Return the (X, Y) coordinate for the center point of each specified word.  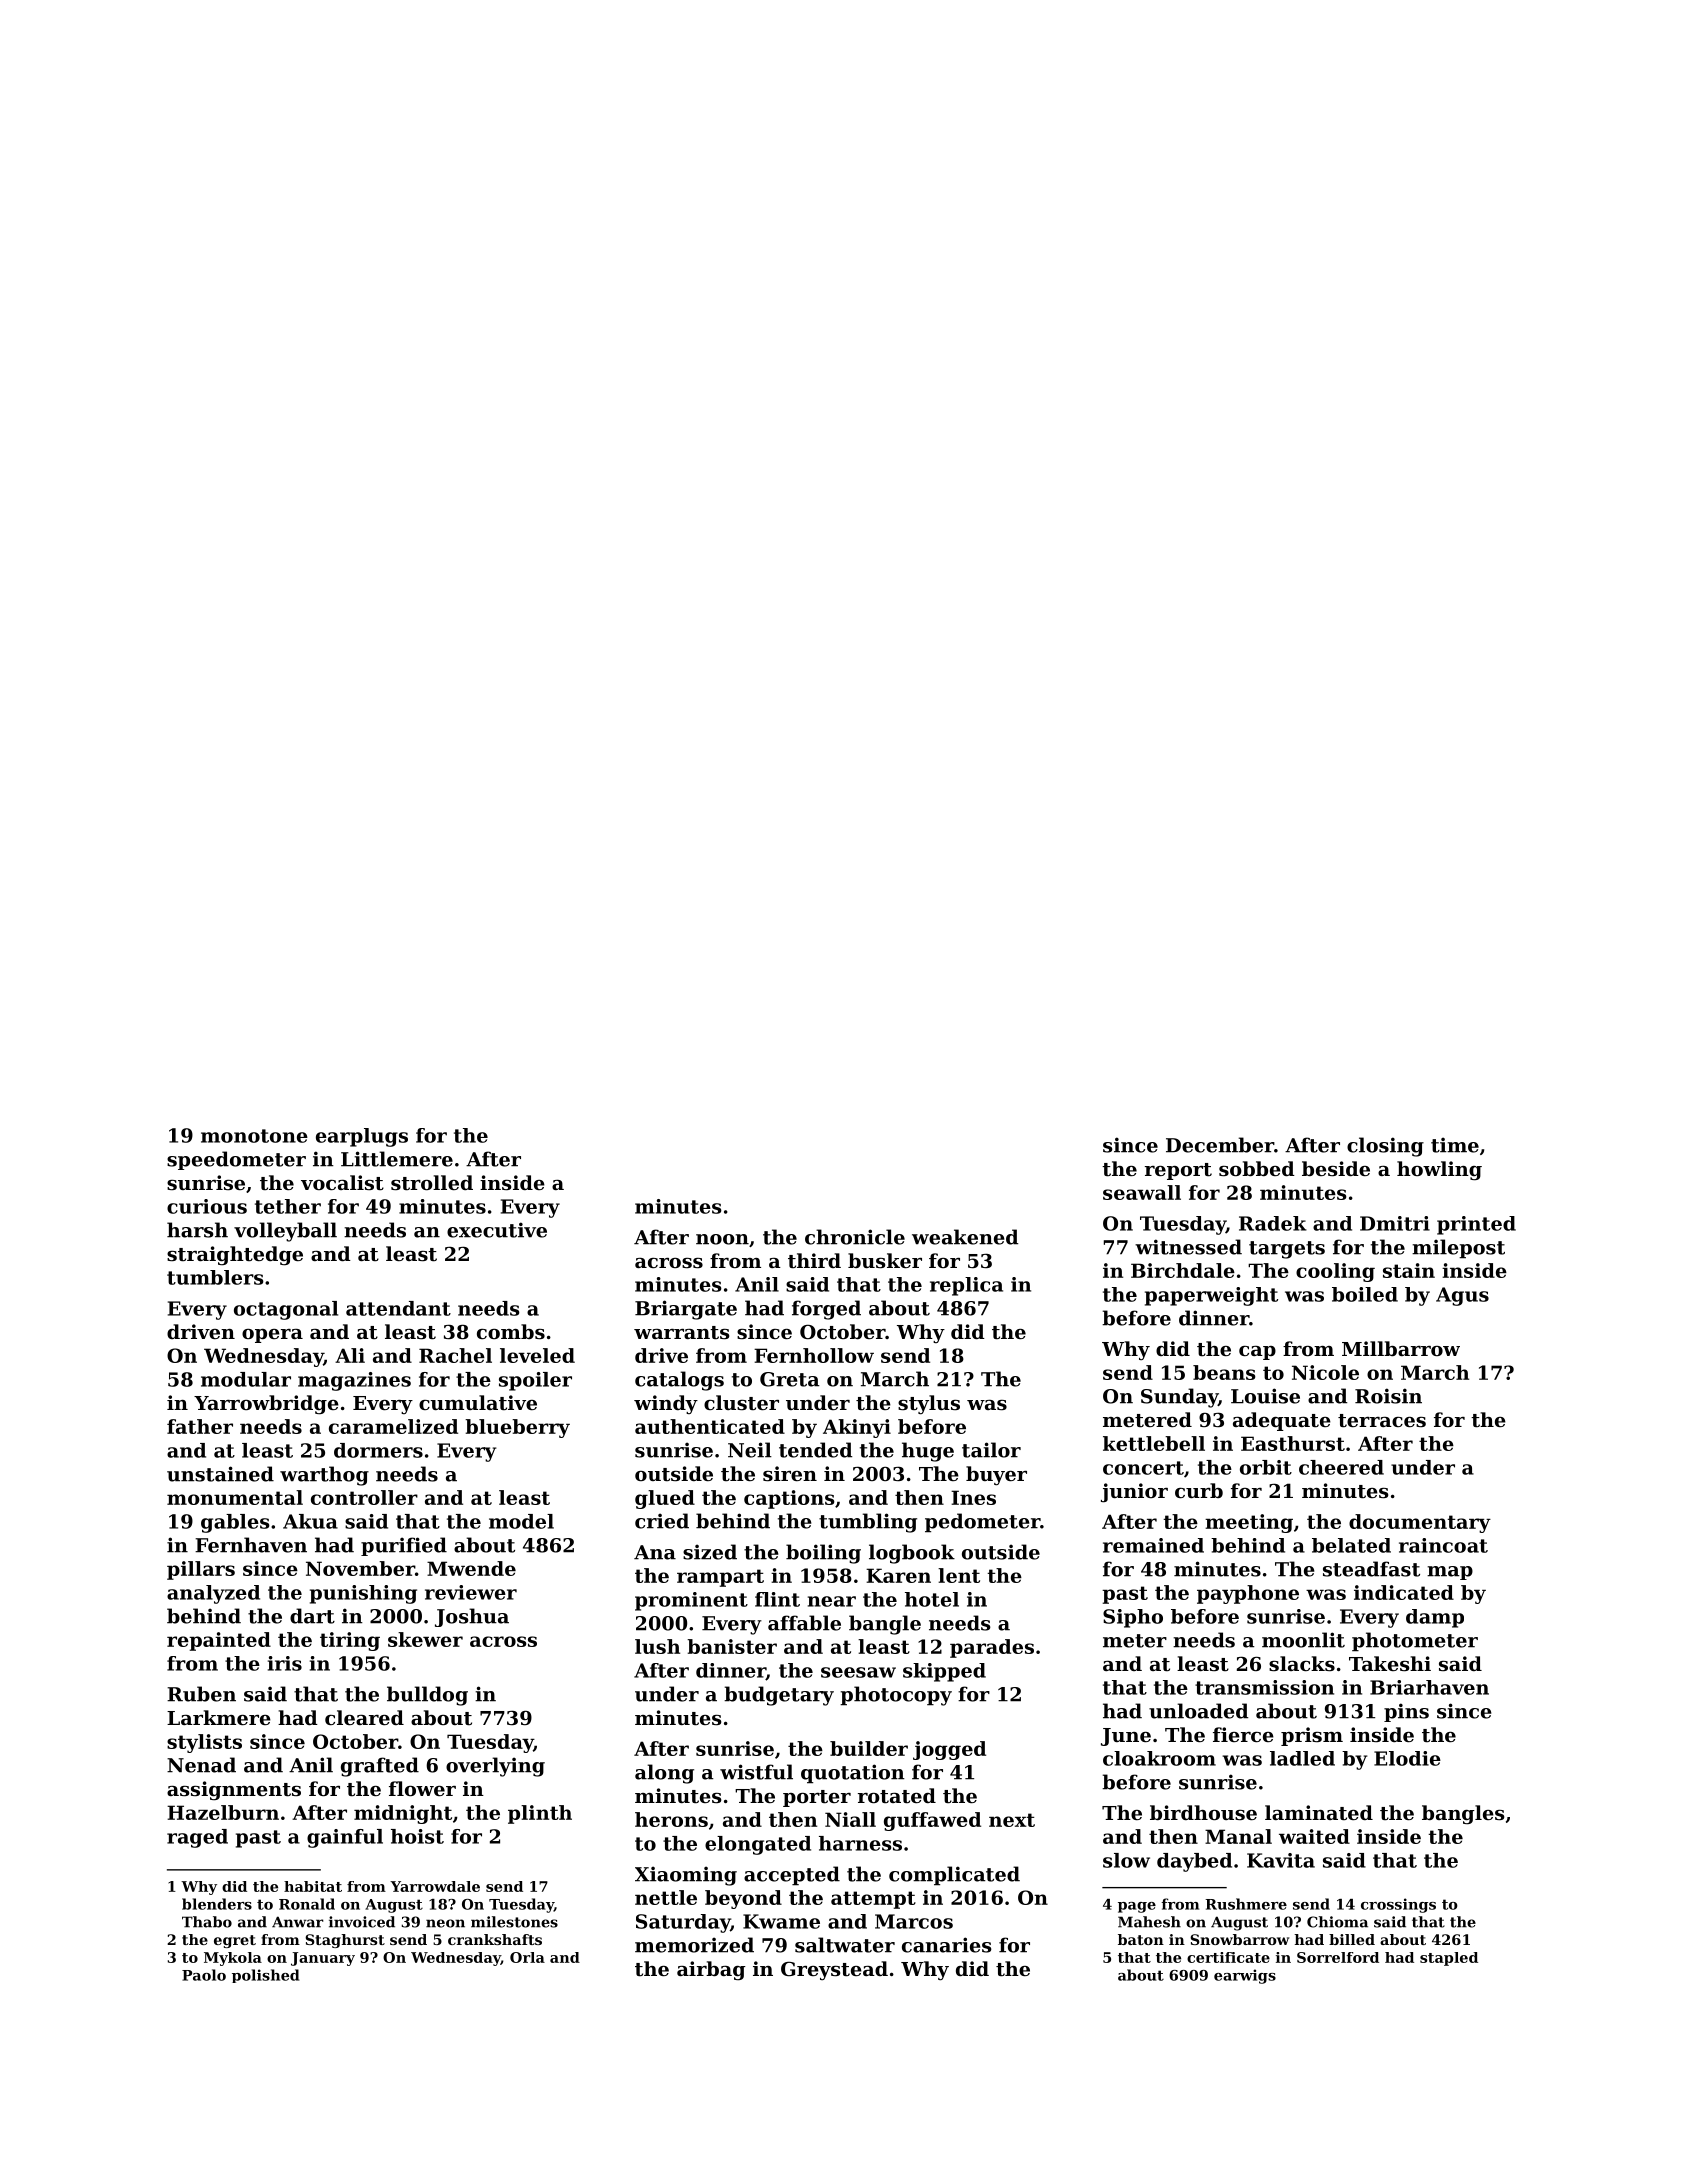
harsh (197, 1230)
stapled (1449, 1959)
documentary (1420, 1523)
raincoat (1443, 1545)
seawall (1142, 1192)
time (1455, 1145)
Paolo (204, 1975)
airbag (711, 1971)
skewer (425, 1639)
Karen (898, 1575)
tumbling (868, 1523)
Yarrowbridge (266, 1405)
